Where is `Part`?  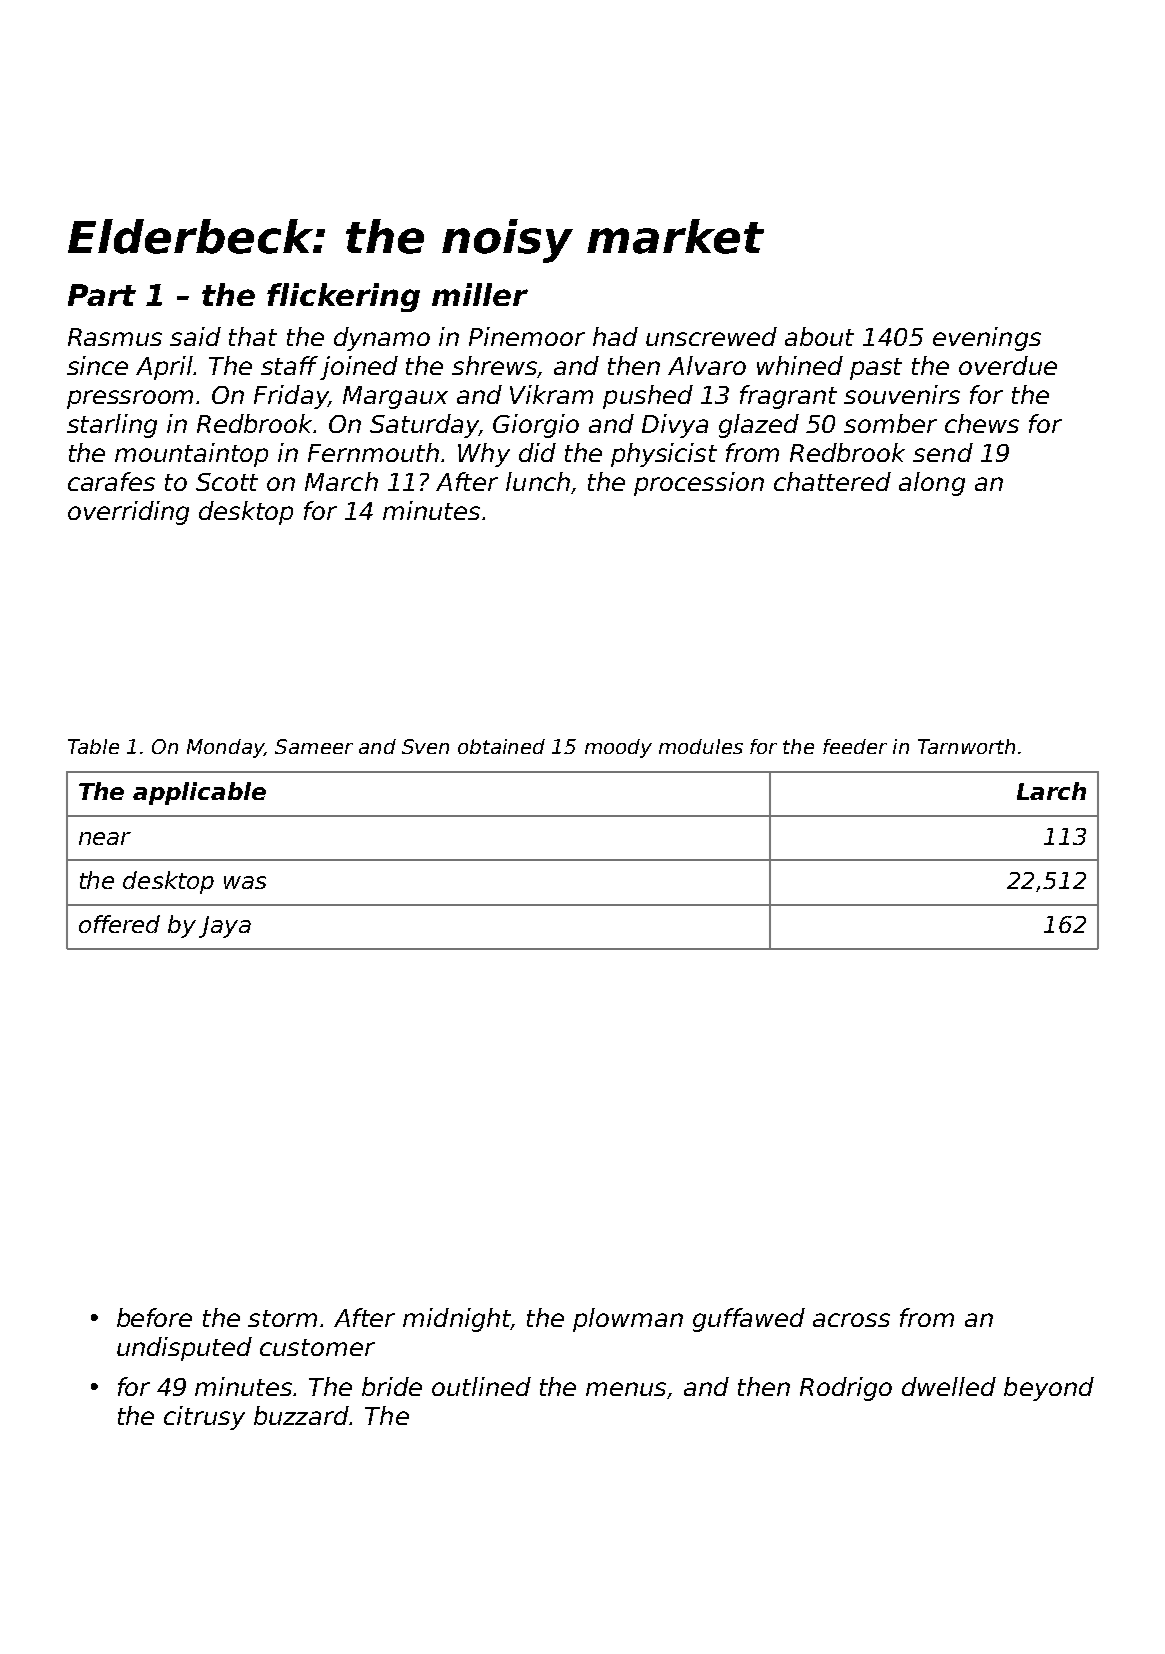
Part is located at coordinates (102, 295).
